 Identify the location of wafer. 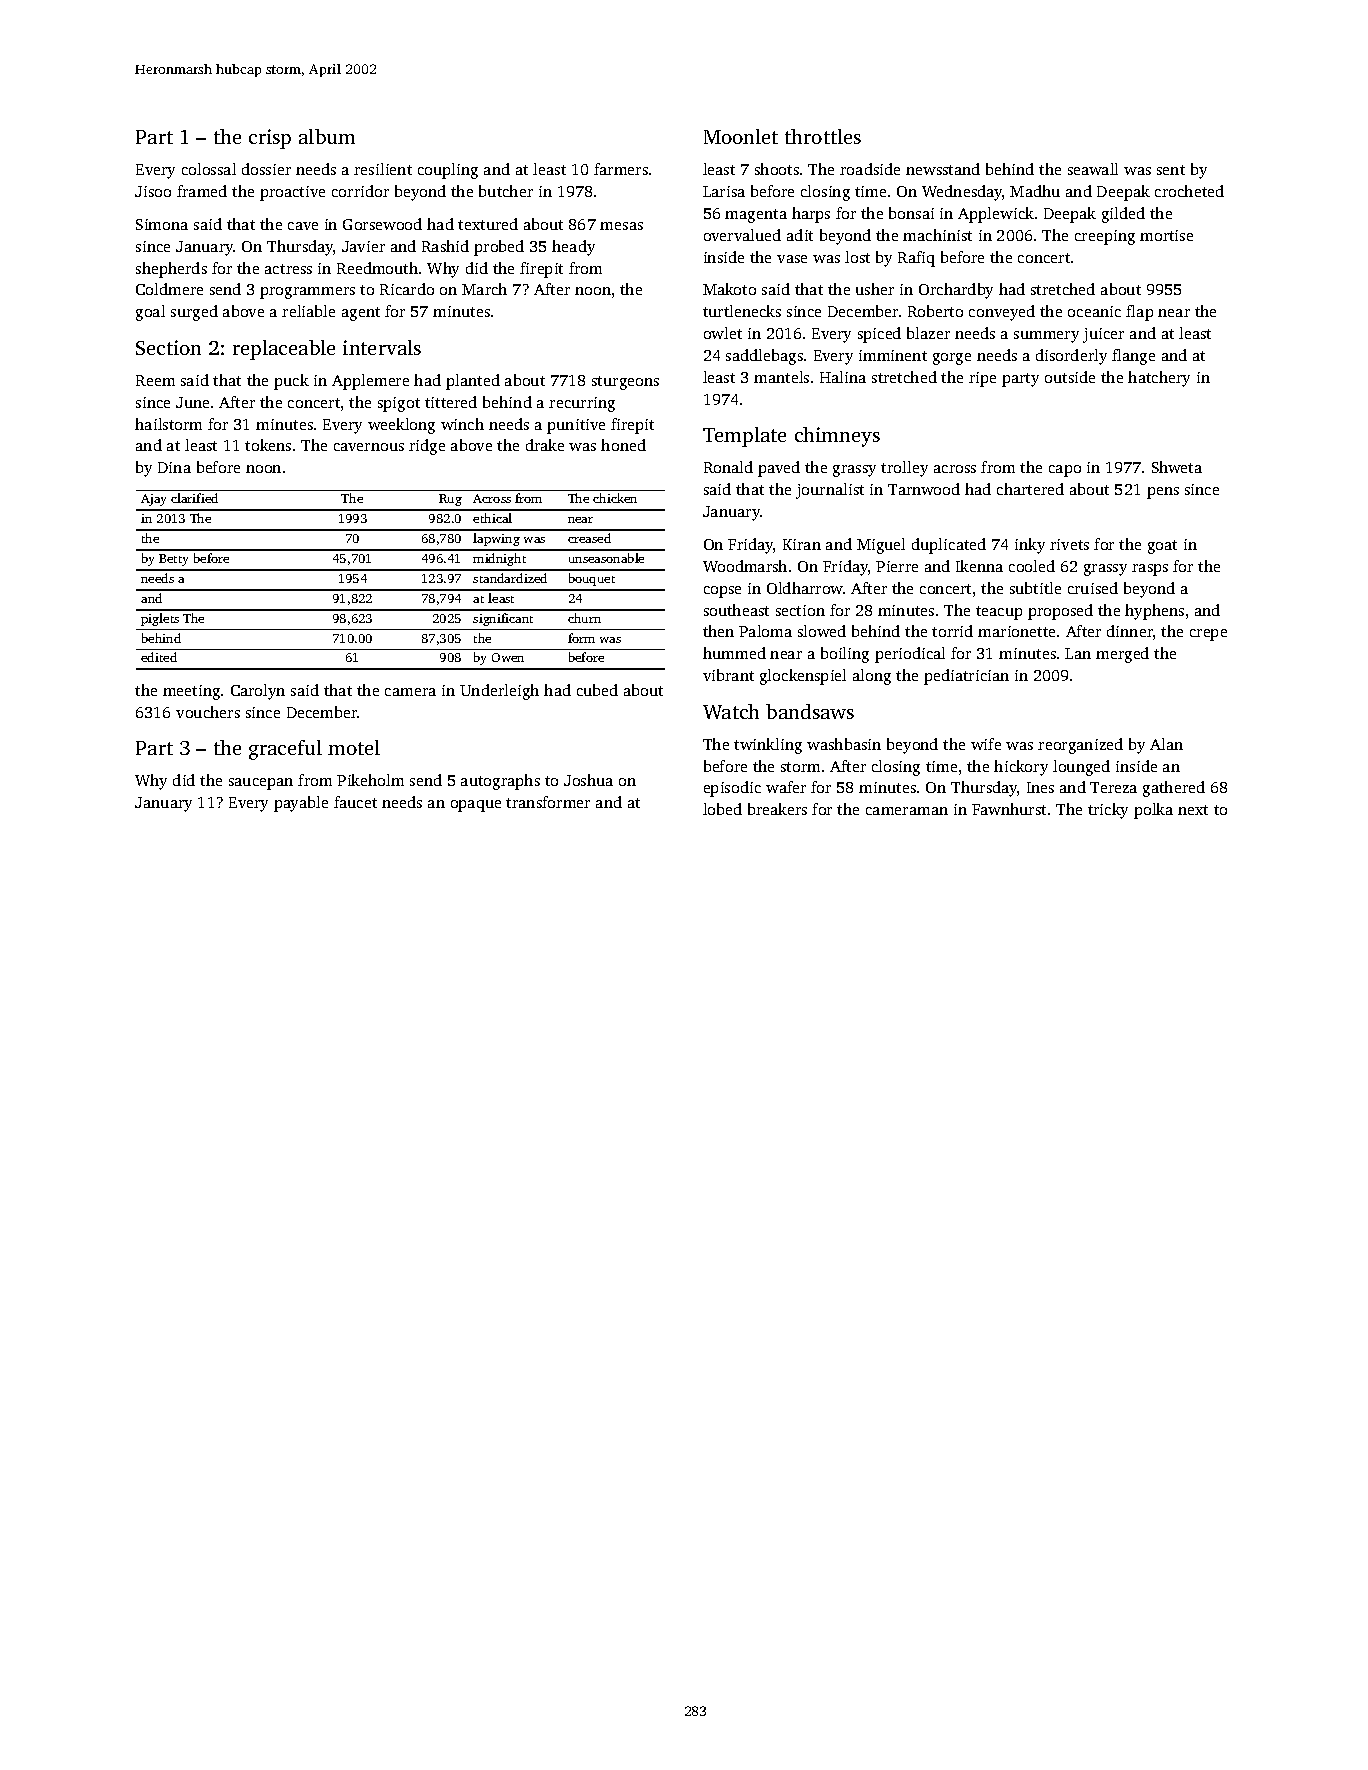
(786, 787).
